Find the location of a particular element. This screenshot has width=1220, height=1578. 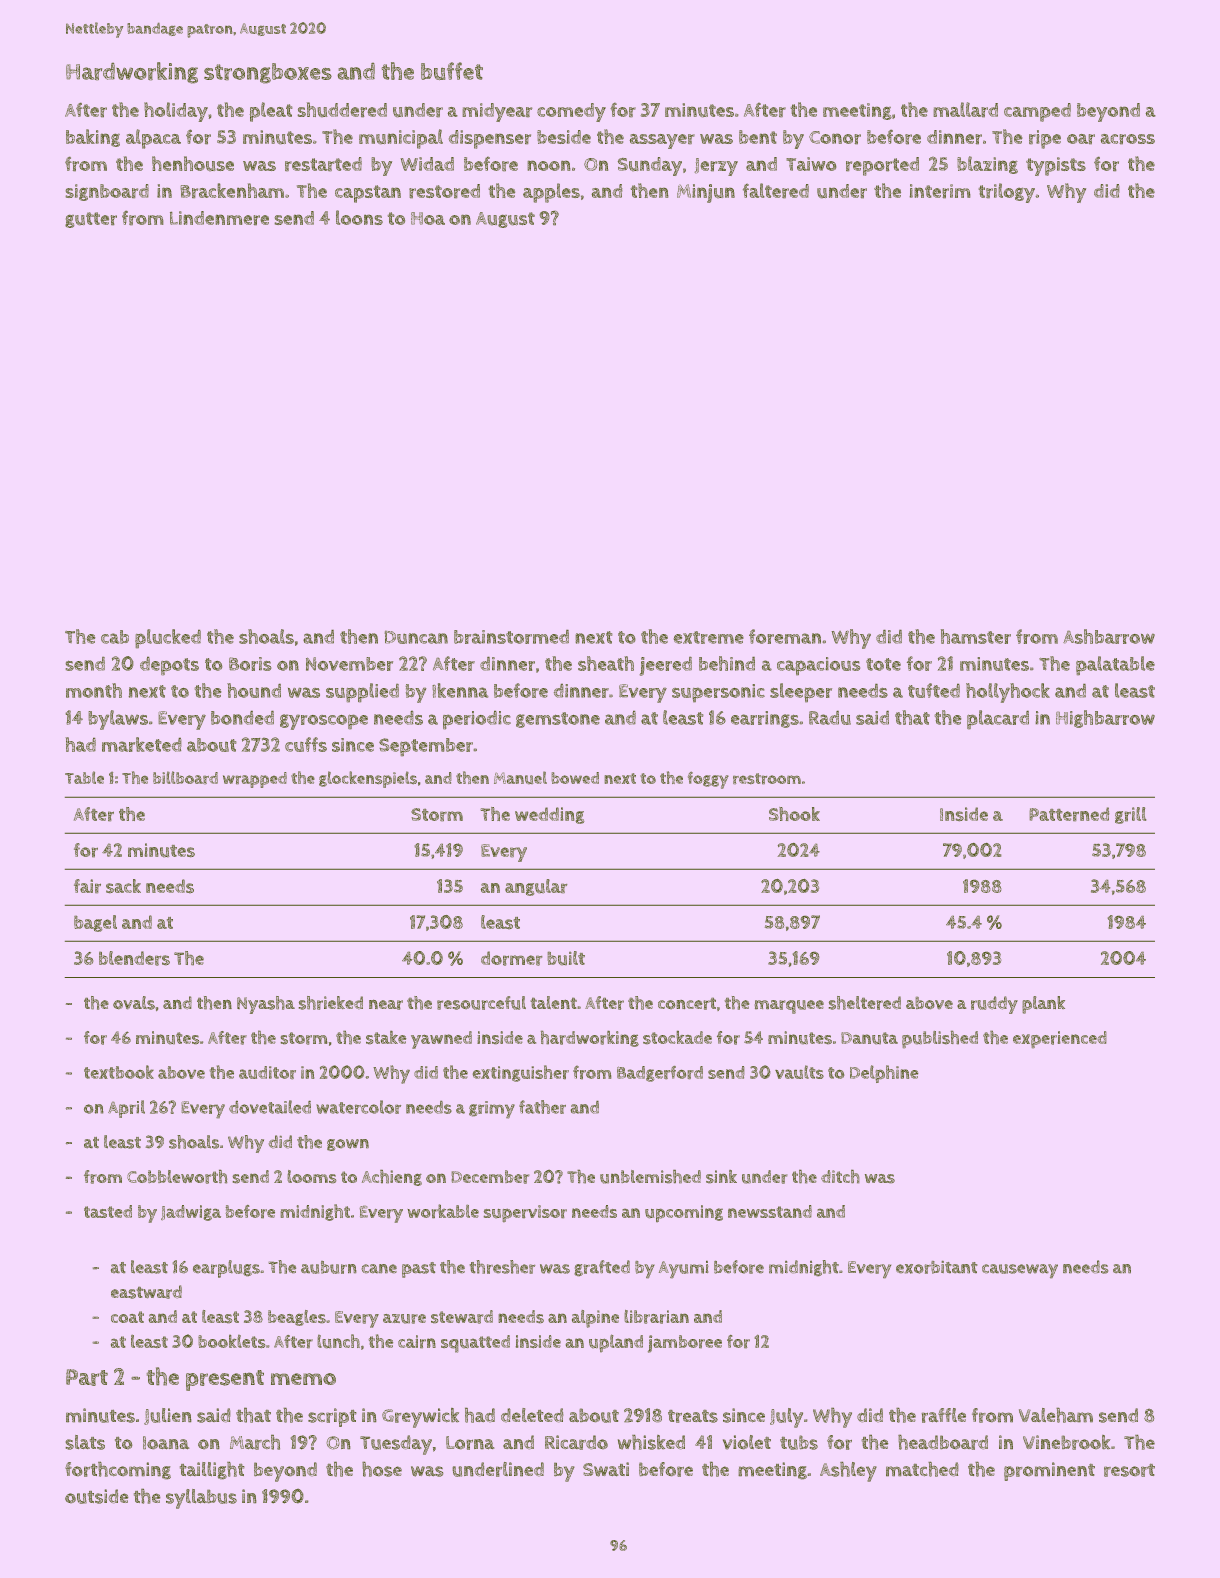

syllabus is located at coordinates (201, 1499).
